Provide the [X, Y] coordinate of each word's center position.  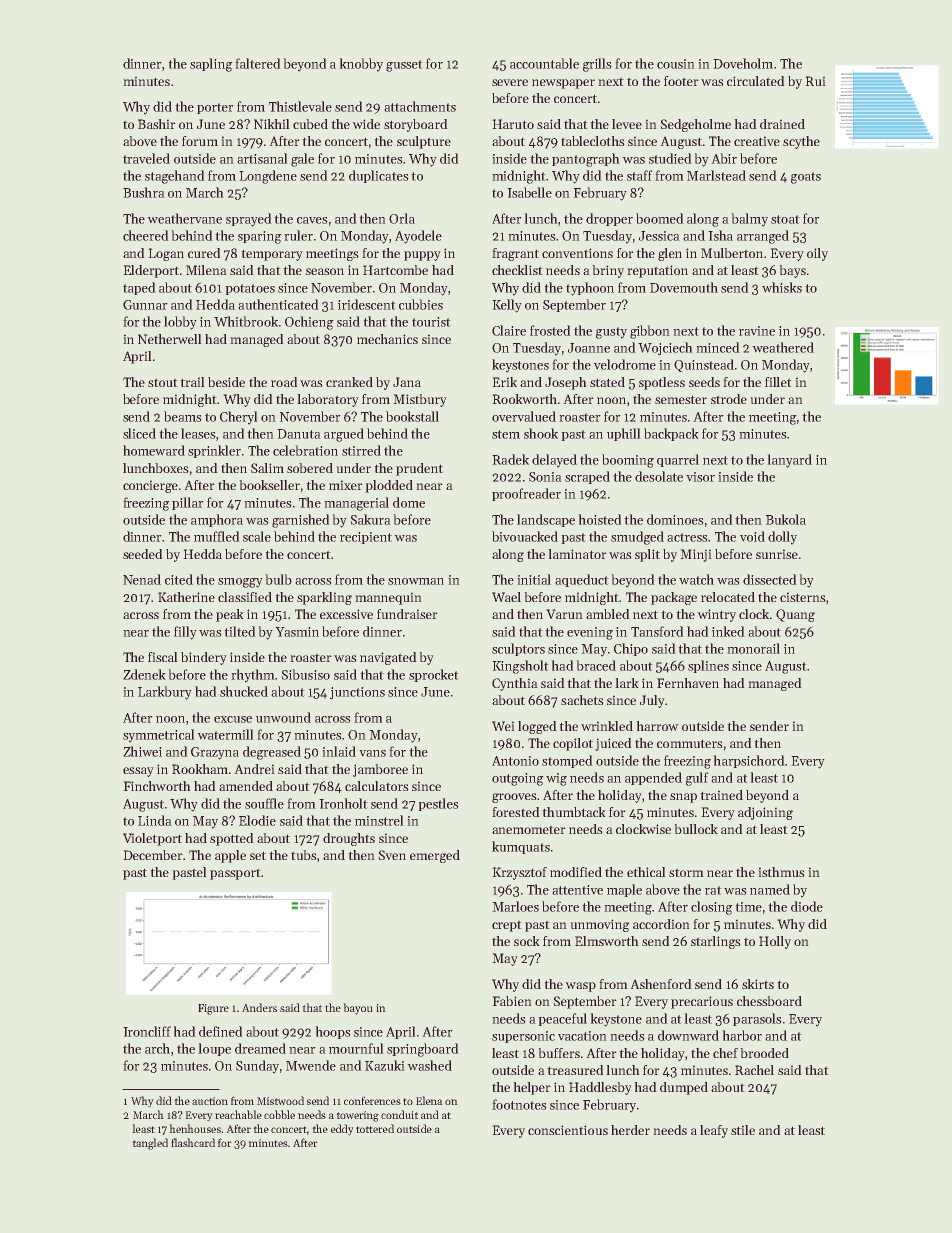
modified [576, 872]
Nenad [142, 579]
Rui [815, 81]
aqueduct [582, 580]
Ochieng [309, 323]
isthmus [781, 872]
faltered [258, 63]
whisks [782, 287]
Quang [795, 615]
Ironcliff [147, 1031]
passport [235, 874]
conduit [399, 1114]
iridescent [367, 304]
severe [510, 82]
